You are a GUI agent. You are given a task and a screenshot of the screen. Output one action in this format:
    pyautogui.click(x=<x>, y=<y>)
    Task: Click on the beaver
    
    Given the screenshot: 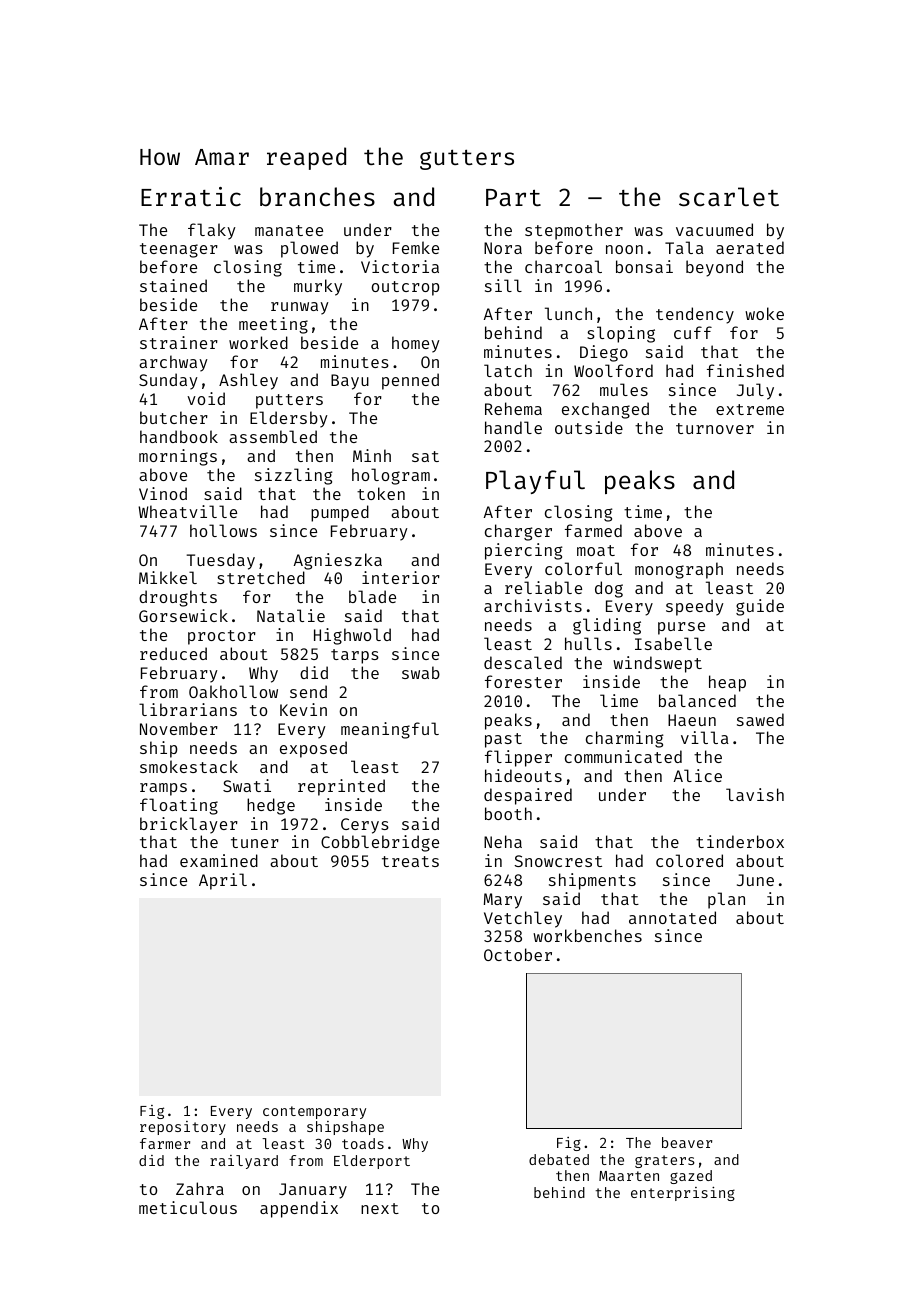 What is the action you would take?
    pyautogui.click(x=687, y=1142)
